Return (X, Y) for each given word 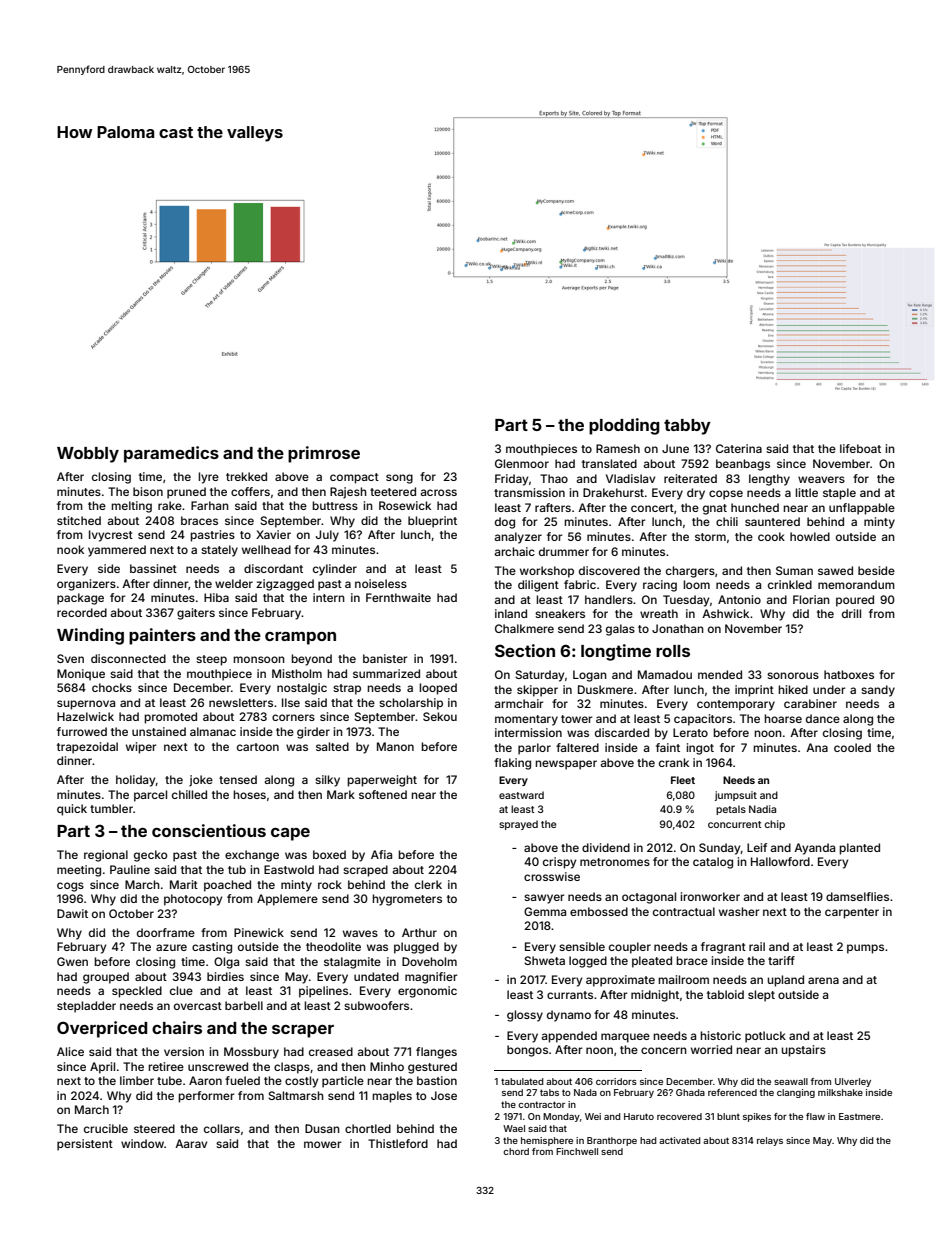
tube (169, 1080)
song (399, 479)
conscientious (209, 830)
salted (332, 746)
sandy (878, 691)
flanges (436, 1053)
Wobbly (88, 455)
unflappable (862, 509)
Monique (81, 675)
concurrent (735, 824)
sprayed (518, 825)
